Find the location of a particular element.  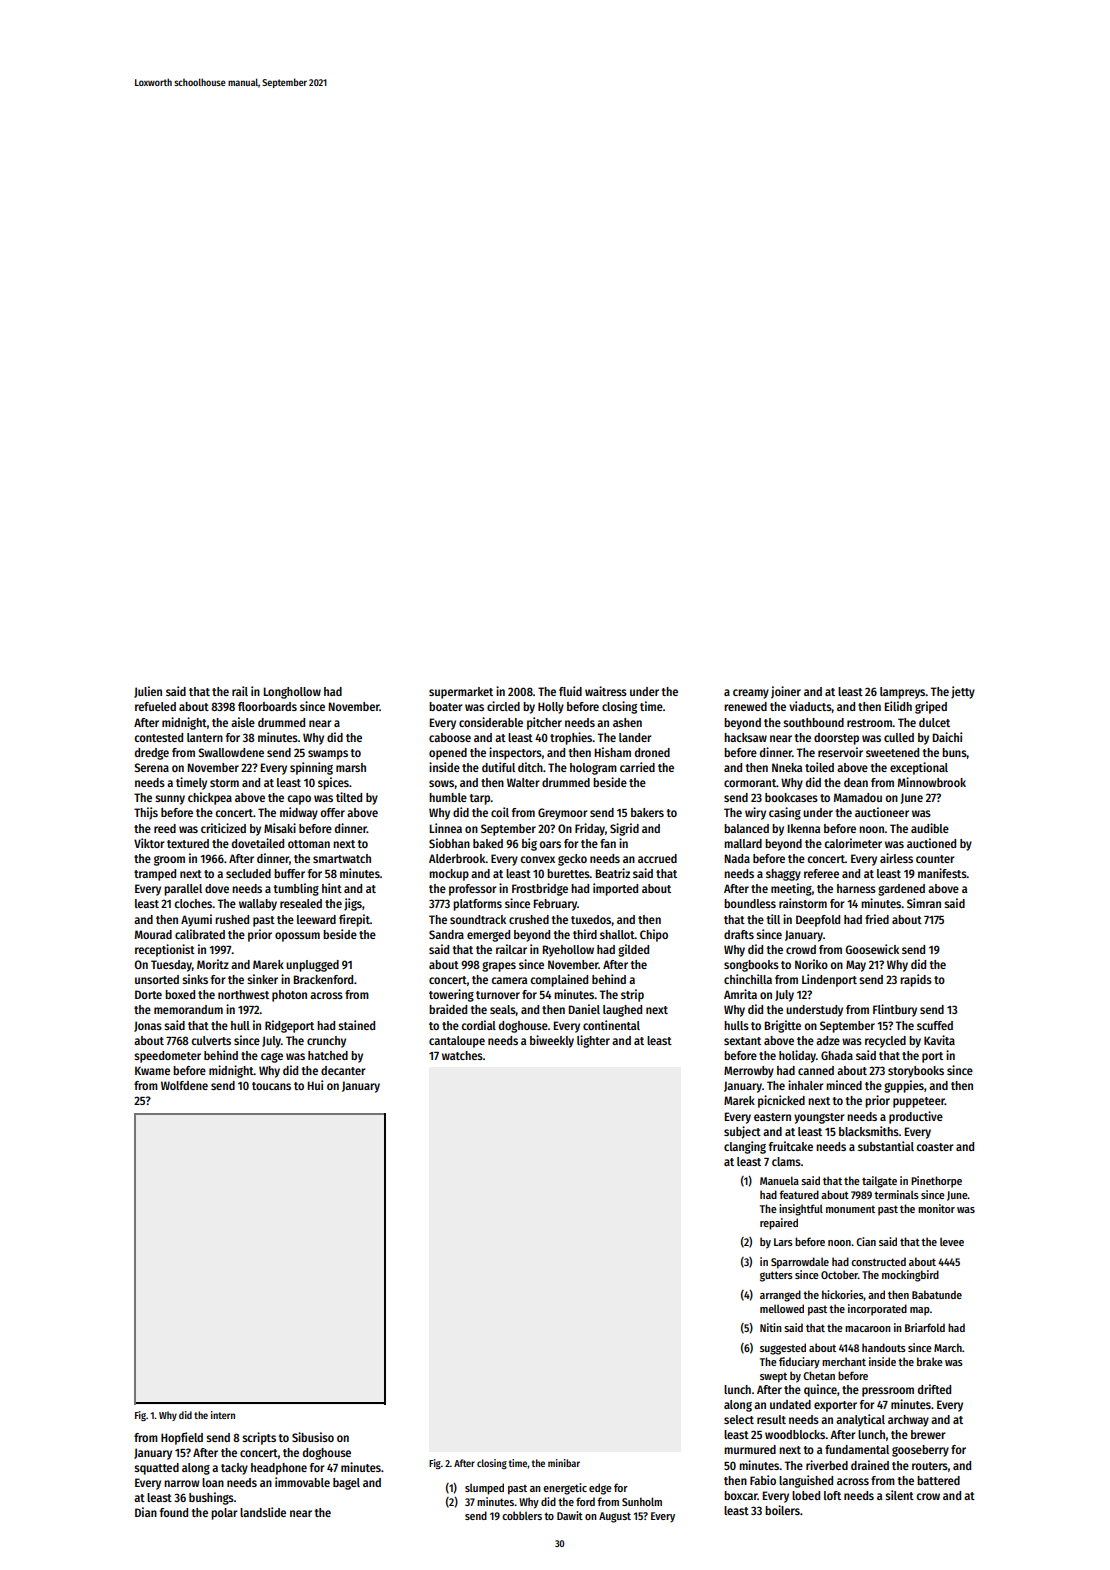

Hopfield is located at coordinates (182, 1438).
